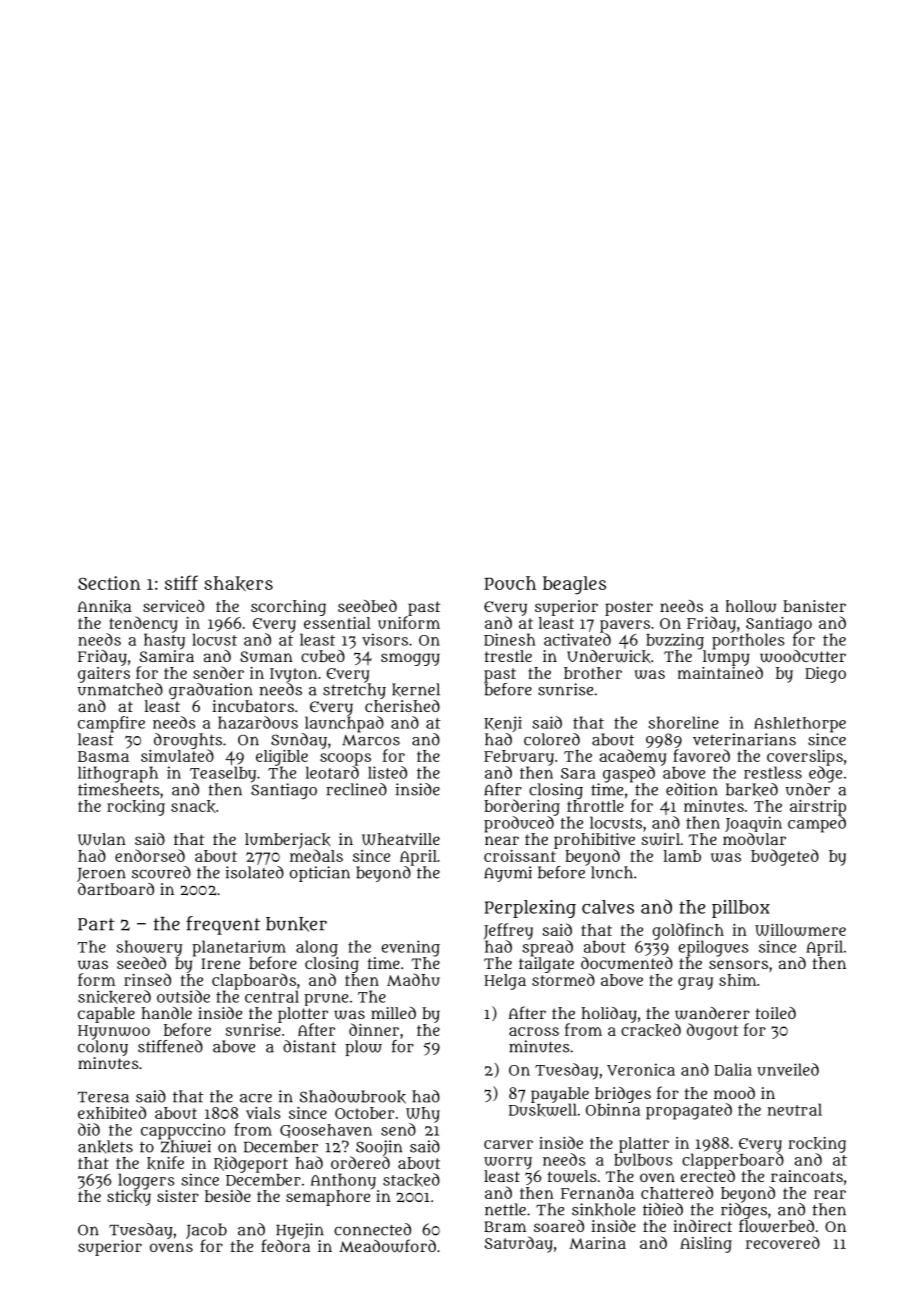 The image size is (924, 1308). Describe the element at coordinates (689, 1111) in the image. I see `propagated` at that location.
